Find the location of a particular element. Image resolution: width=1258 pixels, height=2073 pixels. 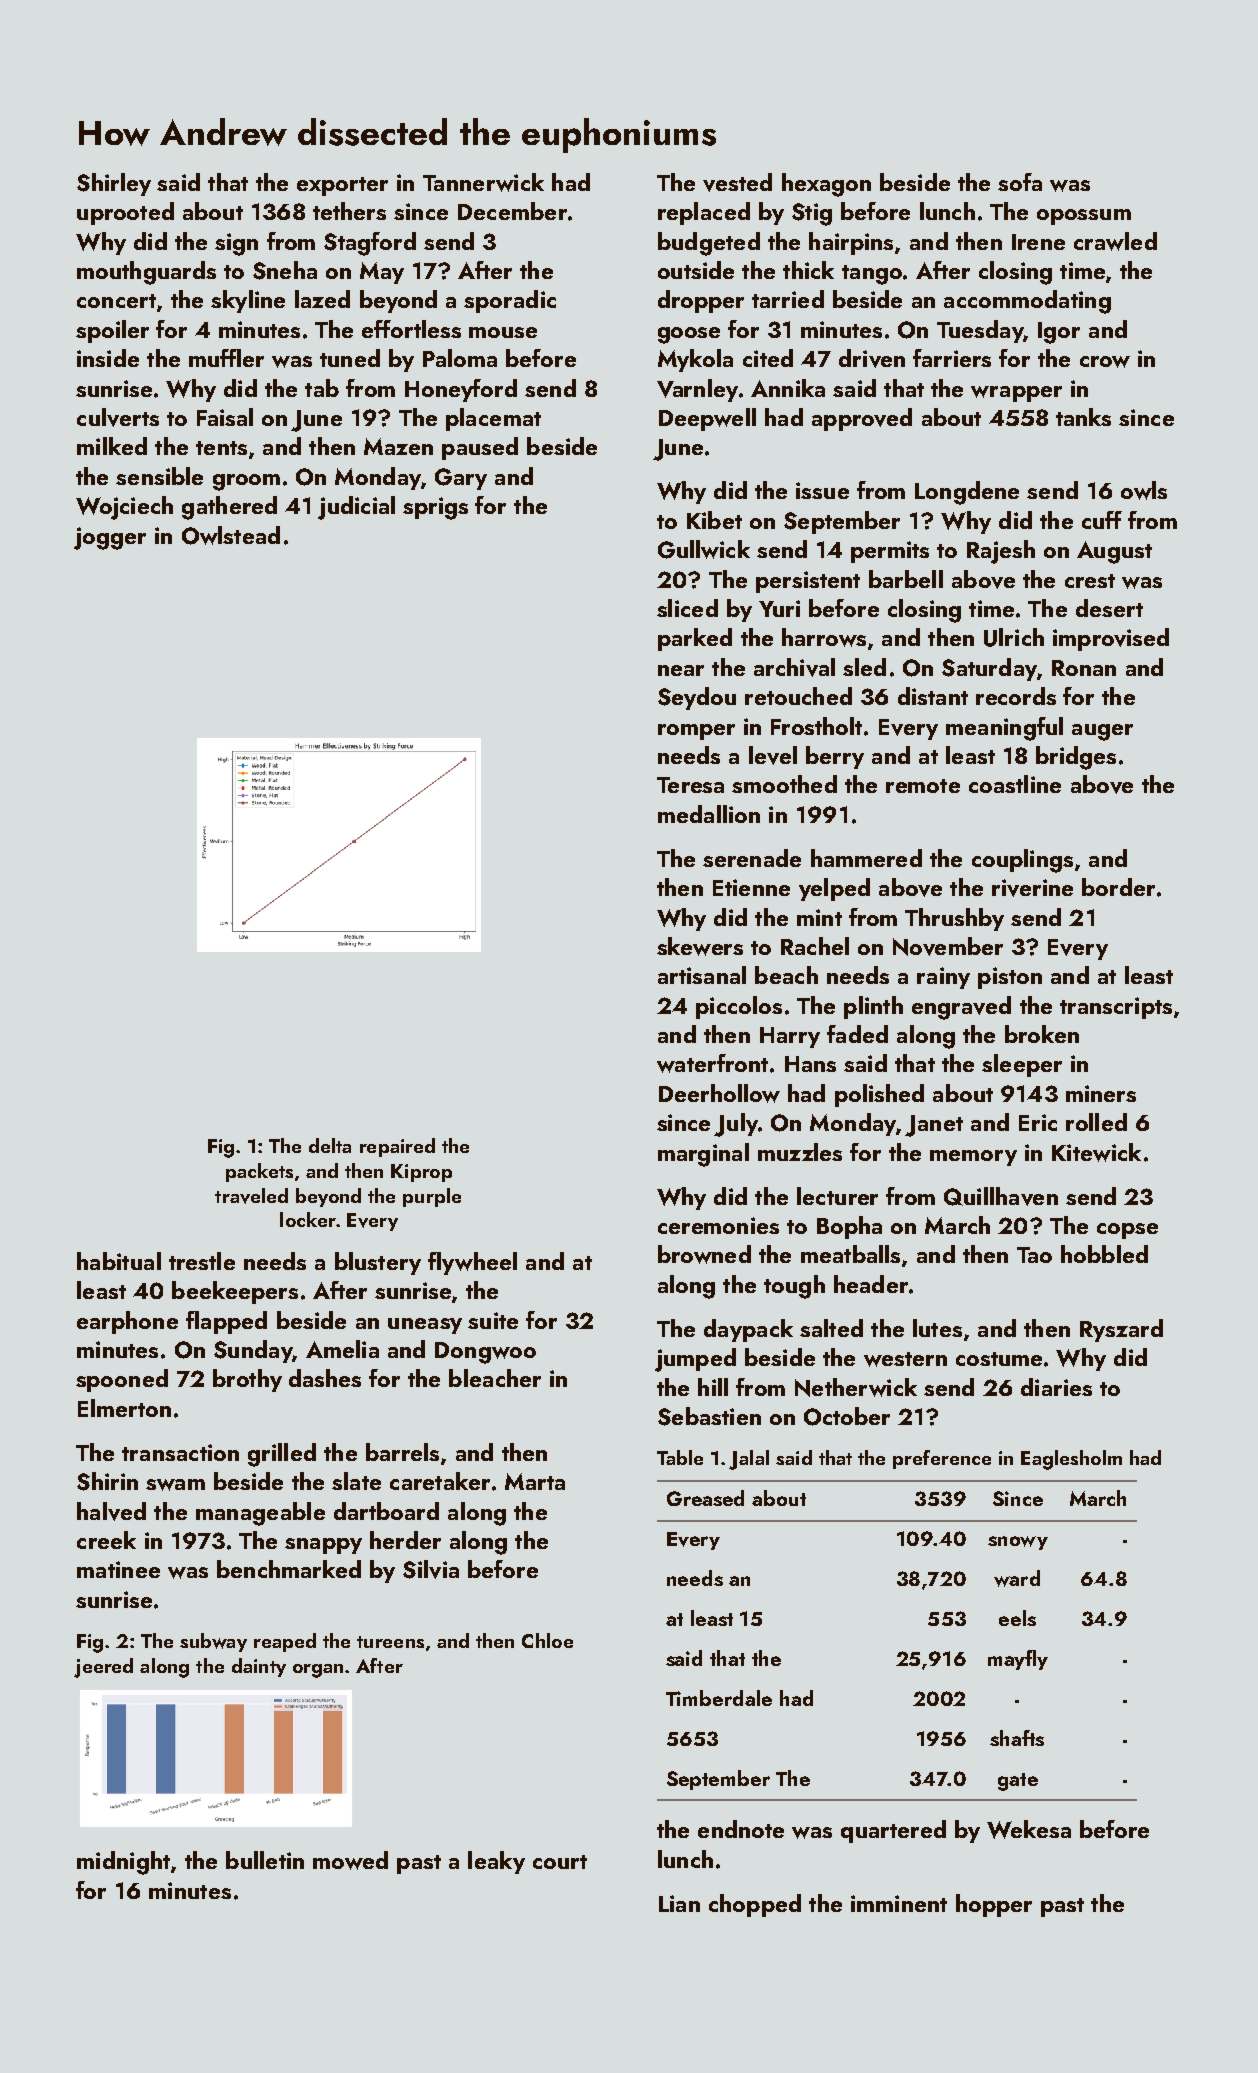

organ is located at coordinates (318, 1671).
